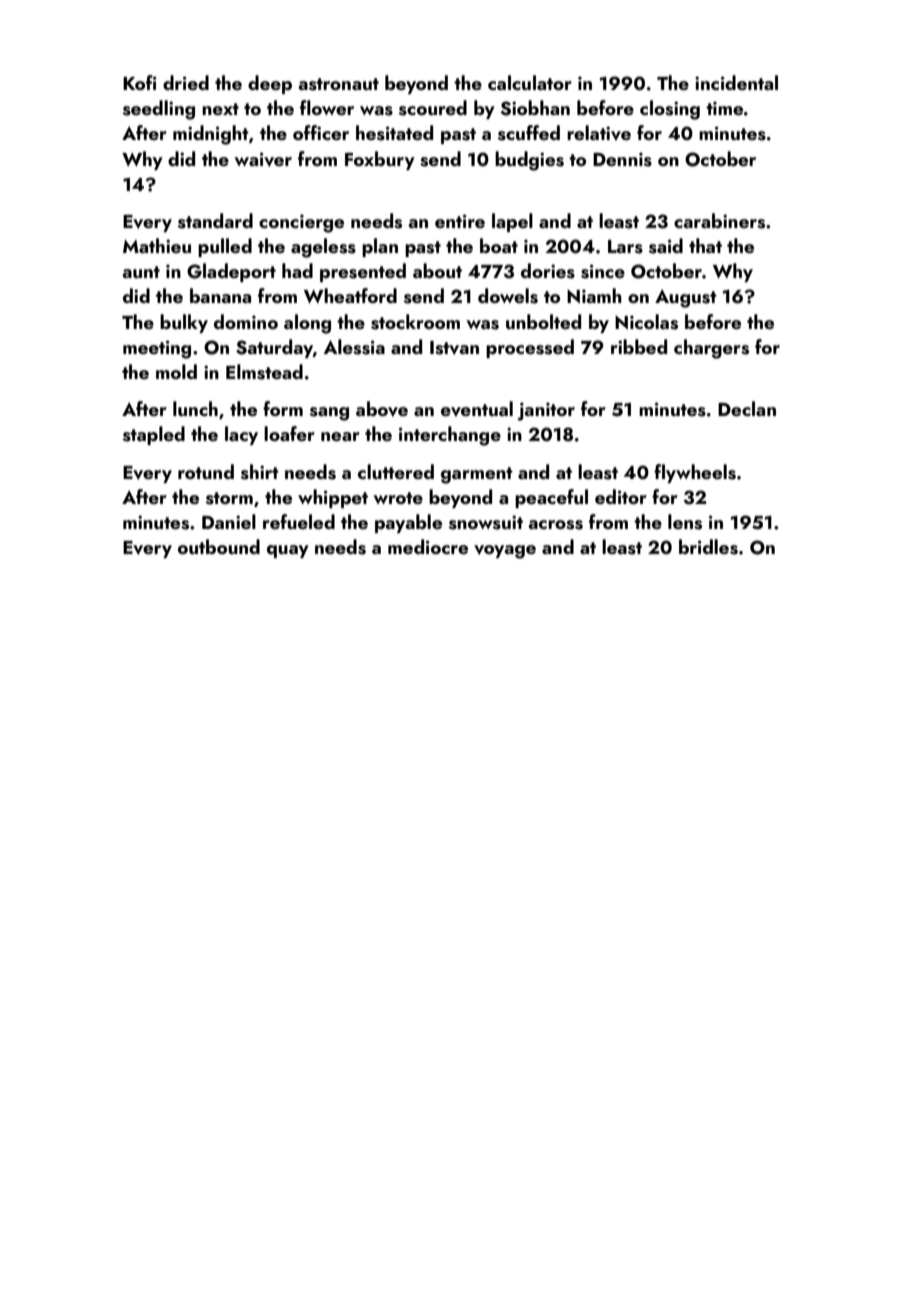 This page has width=908, height=1316. What do you see at coordinates (297, 270) in the page?
I see `had` at bounding box center [297, 270].
